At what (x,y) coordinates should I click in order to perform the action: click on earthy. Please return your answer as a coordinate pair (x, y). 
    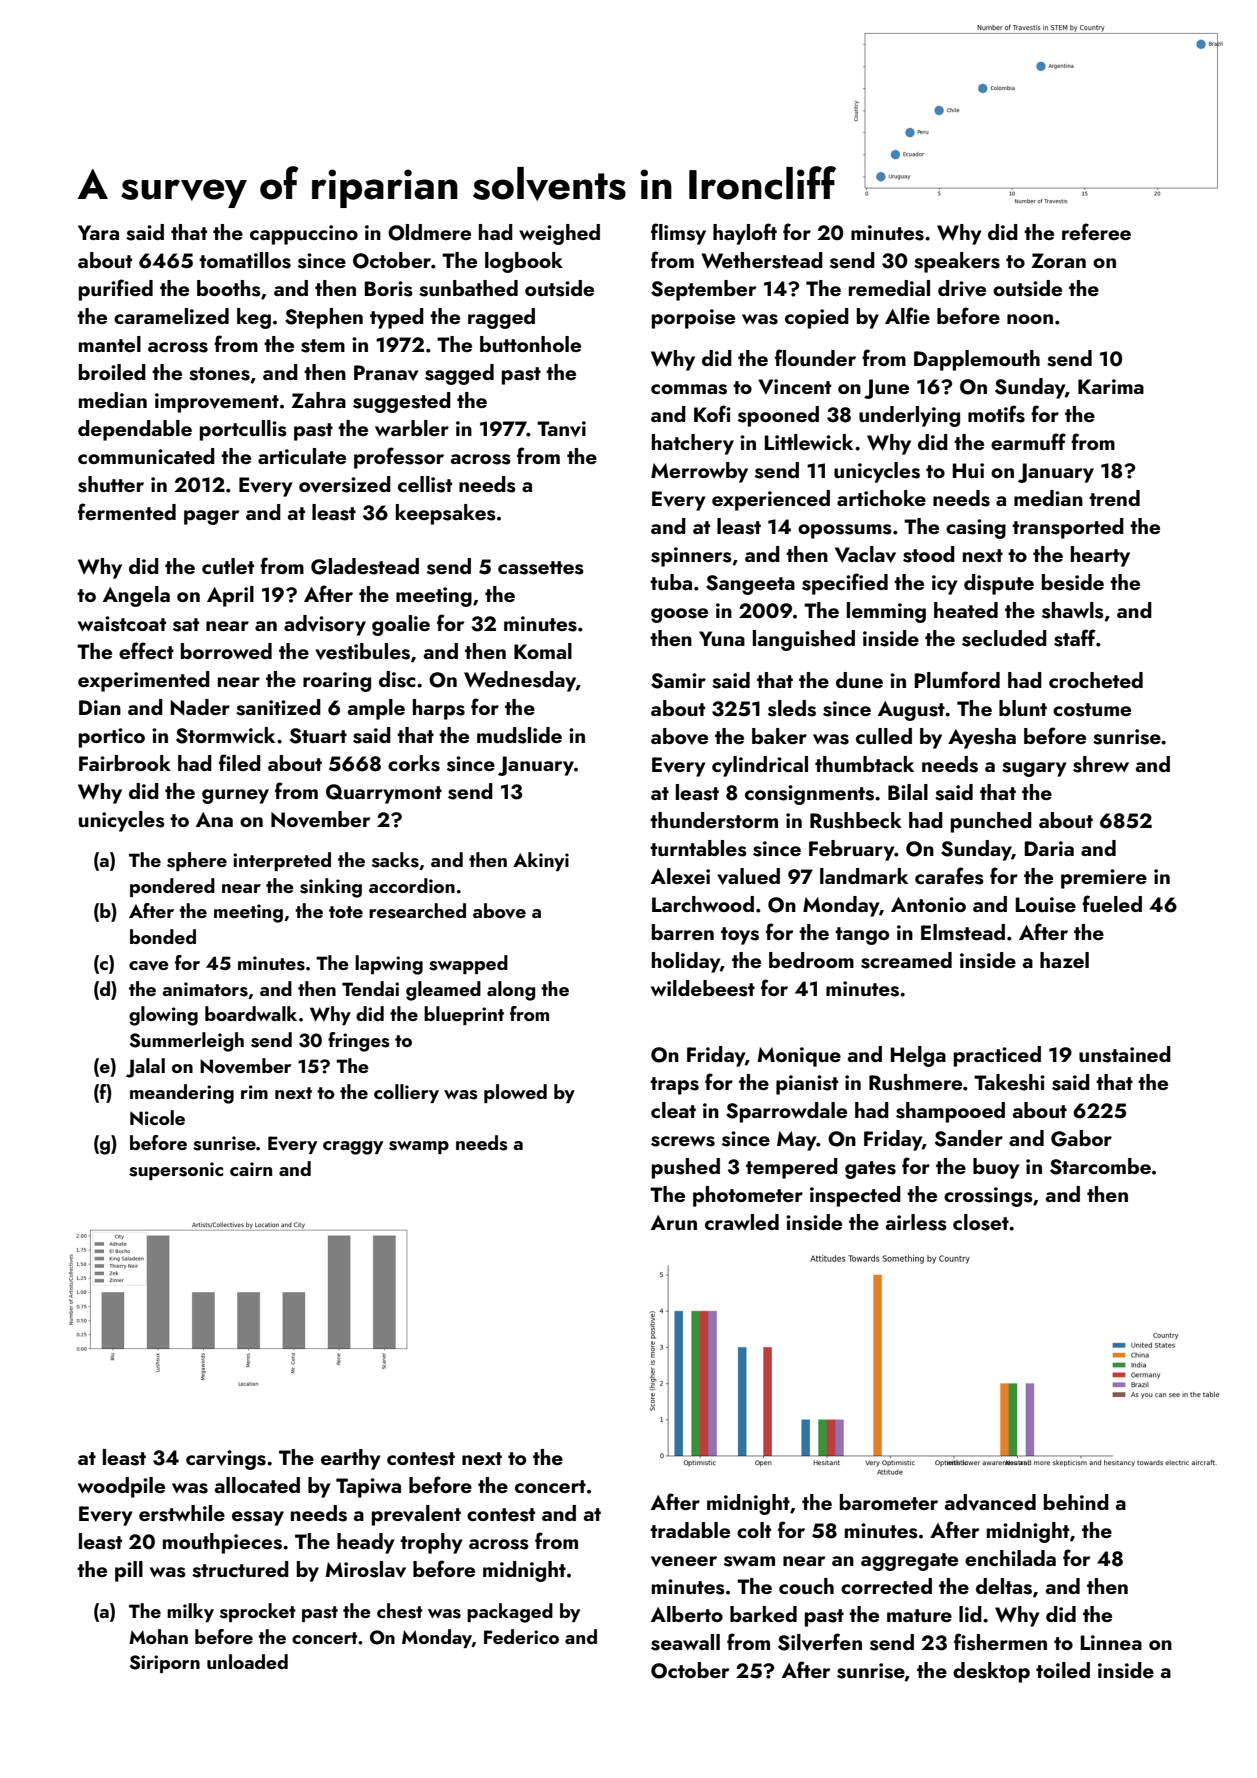
    Looking at the image, I should click on (350, 1459).
